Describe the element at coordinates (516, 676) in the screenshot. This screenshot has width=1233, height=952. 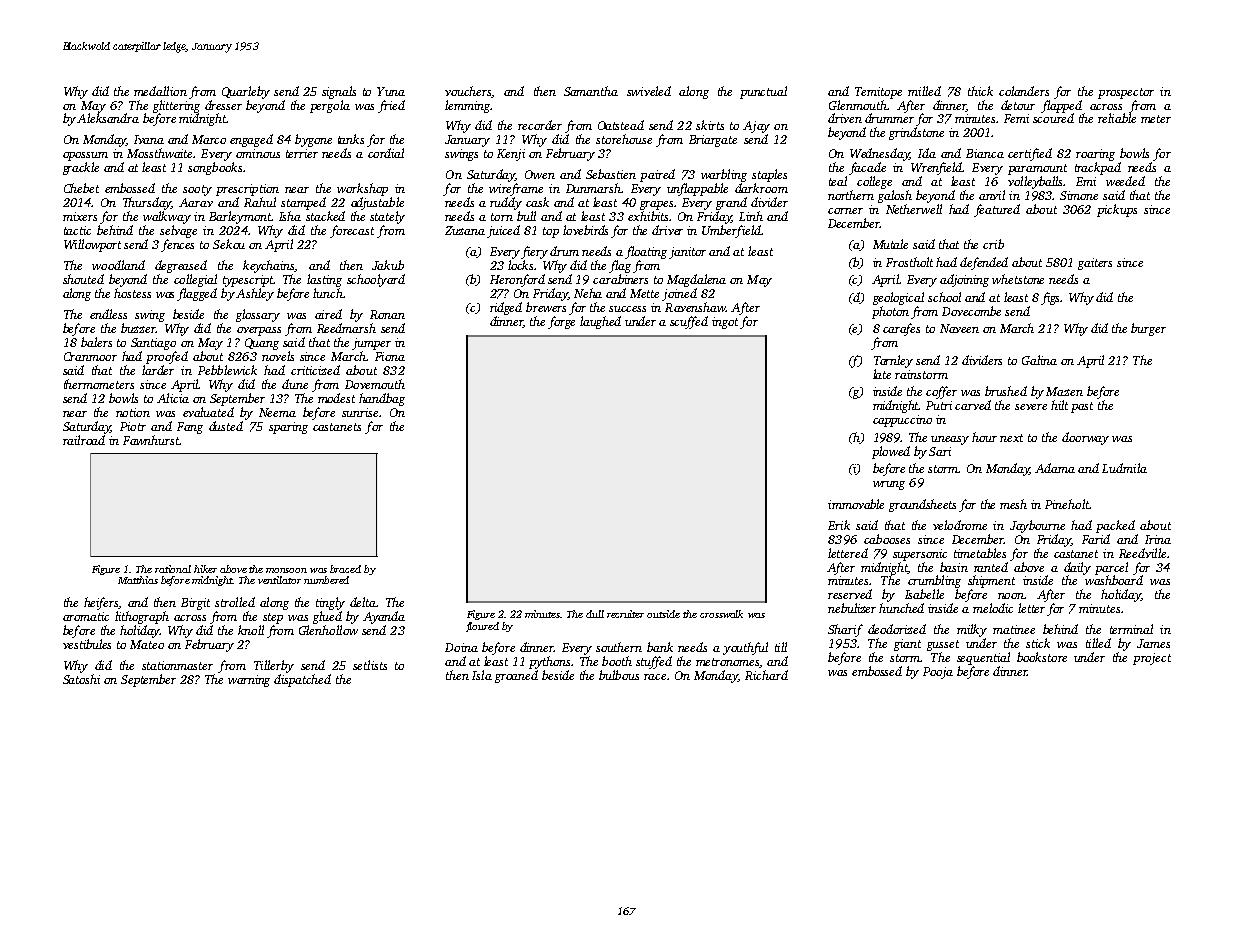
I see `groaned` at that location.
